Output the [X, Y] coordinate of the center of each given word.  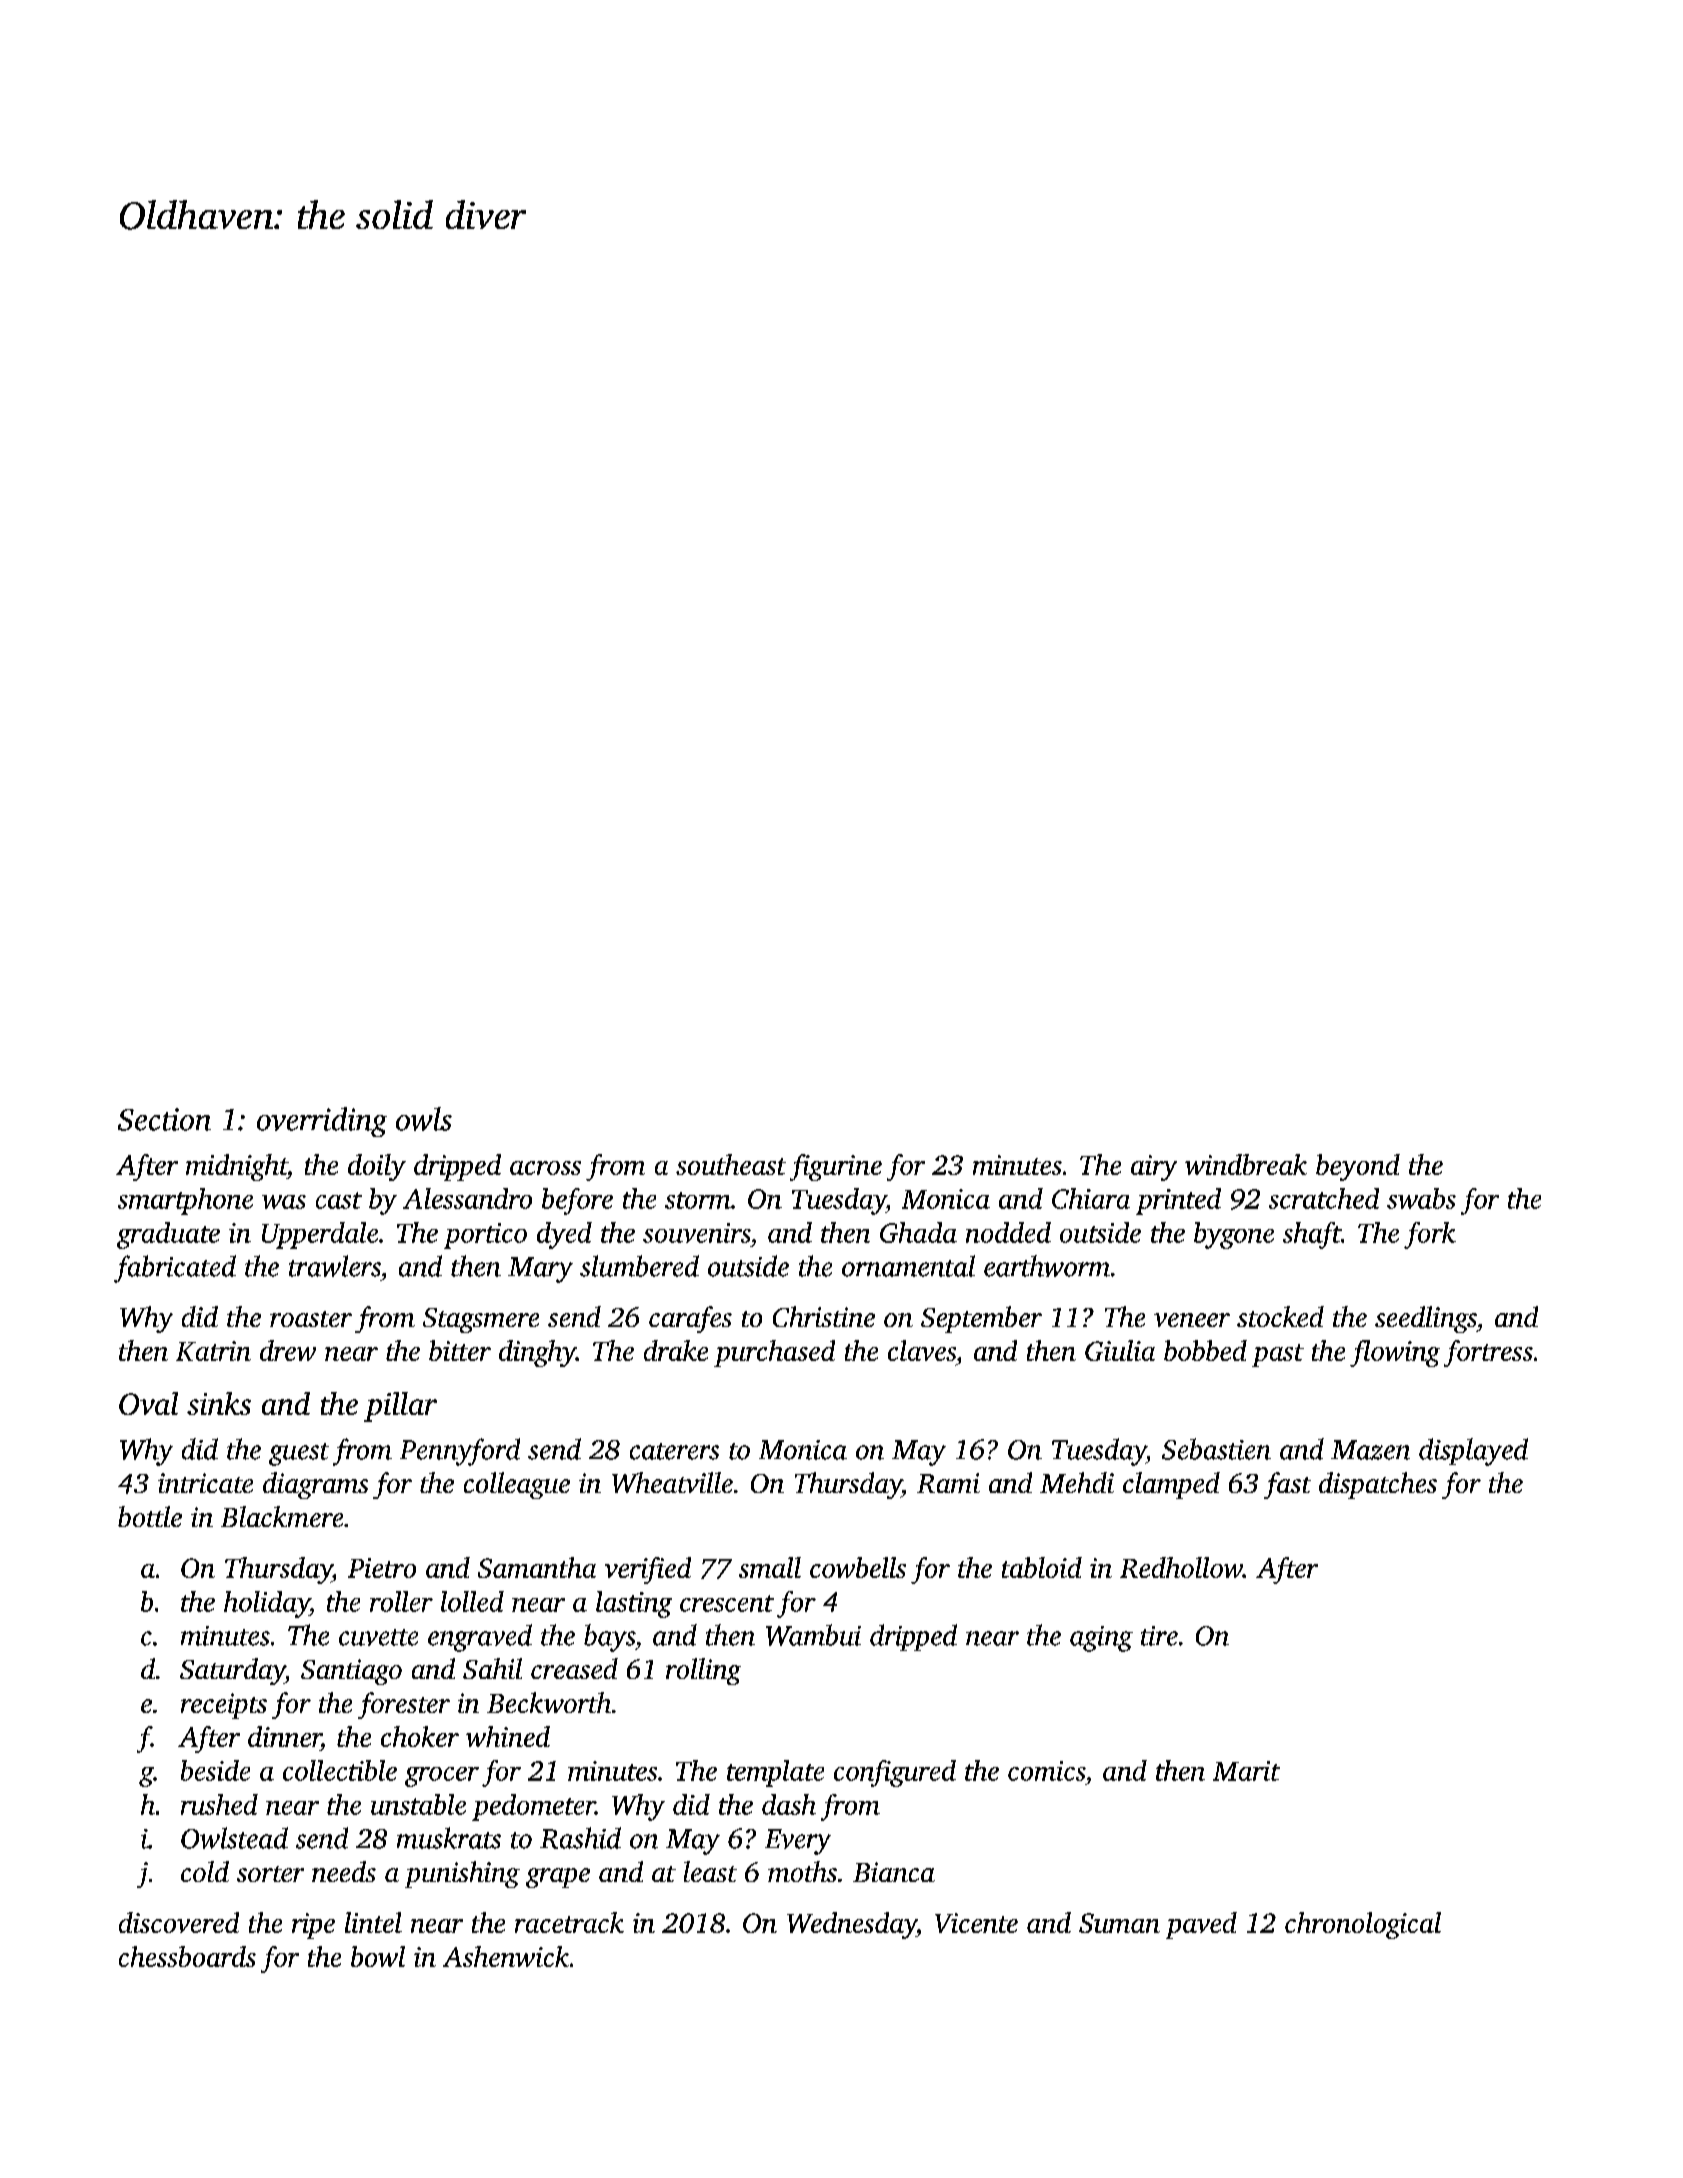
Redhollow [1181, 1567]
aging [1101, 1639]
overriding [322, 1122]
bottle [150, 1516]
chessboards [187, 1956]
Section [164, 1119]
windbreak [1246, 1164]
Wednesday [852, 1925]
